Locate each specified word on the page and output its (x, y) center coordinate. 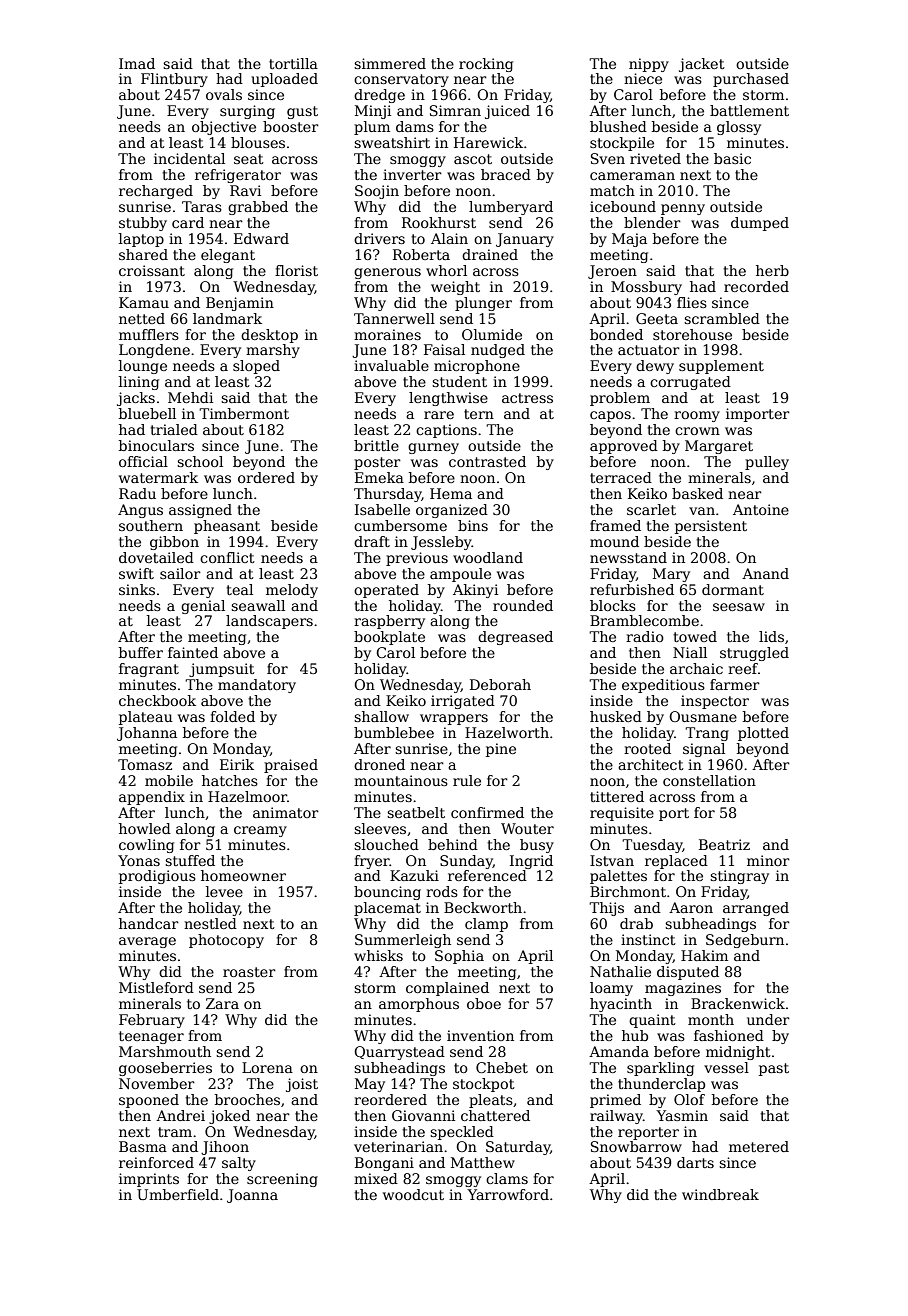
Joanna (252, 1196)
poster (377, 463)
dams (415, 126)
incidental (189, 158)
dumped (760, 224)
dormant (733, 589)
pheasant (227, 527)
